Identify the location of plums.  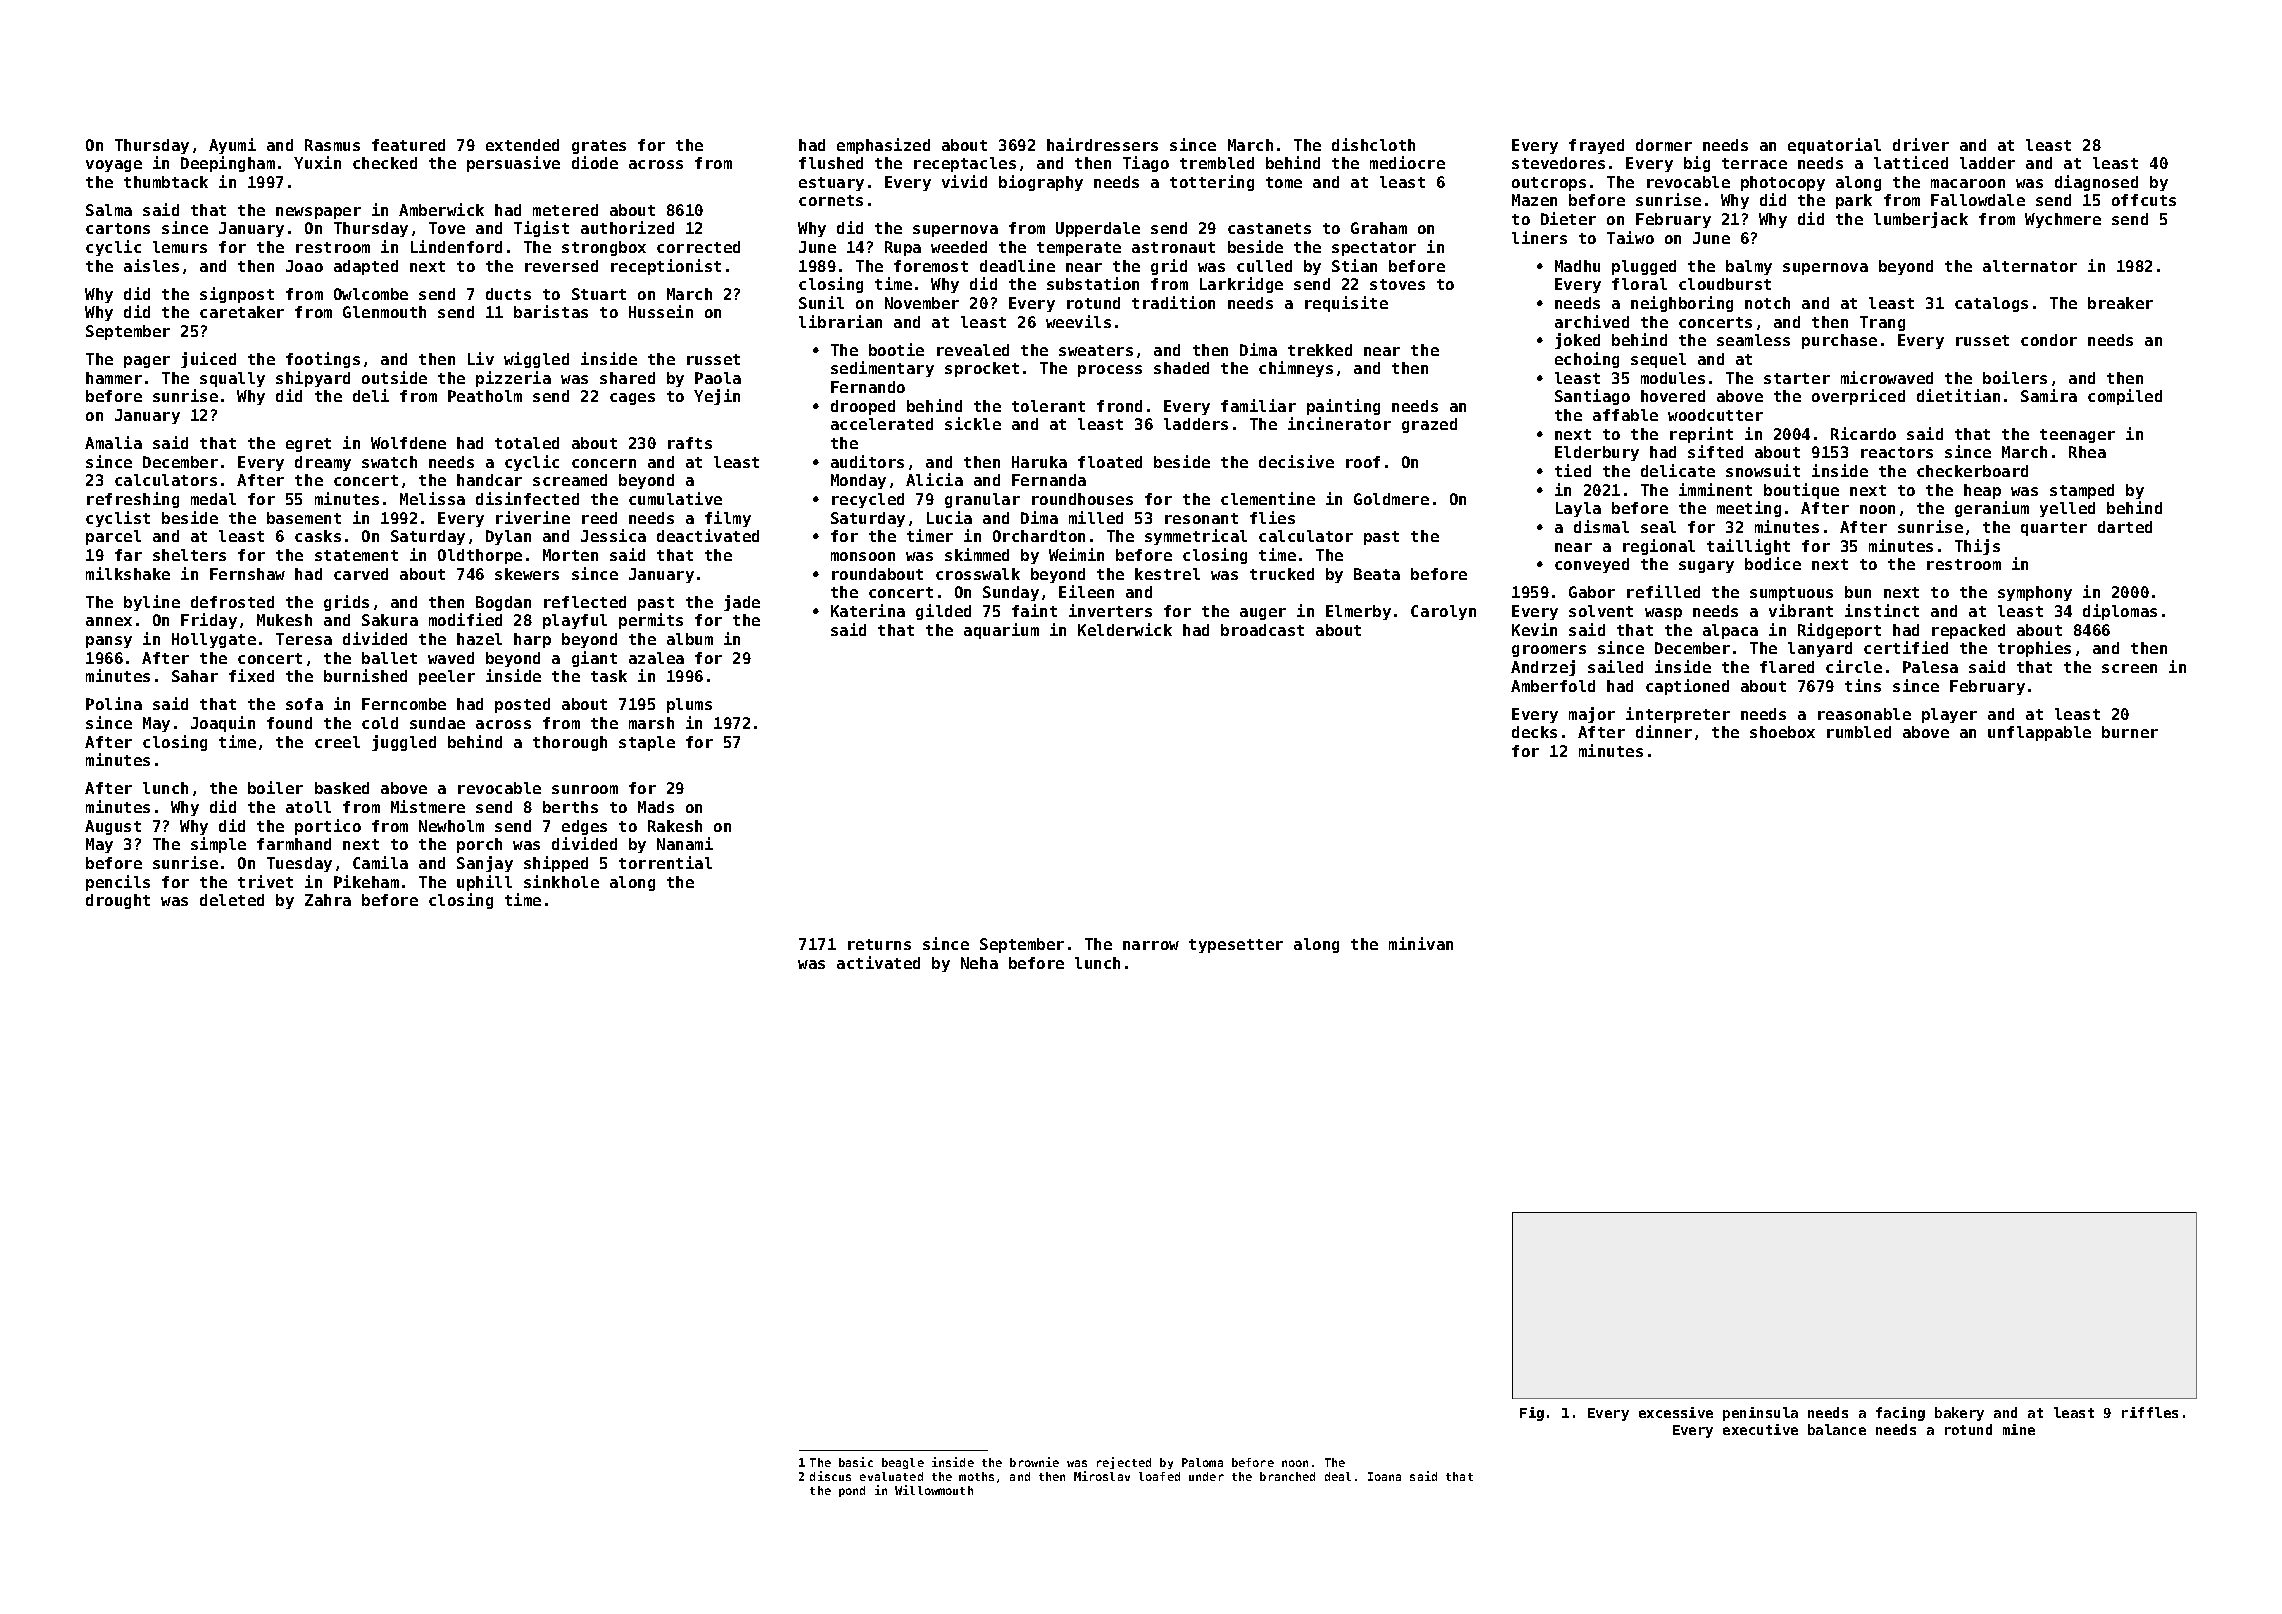
(689, 705).
